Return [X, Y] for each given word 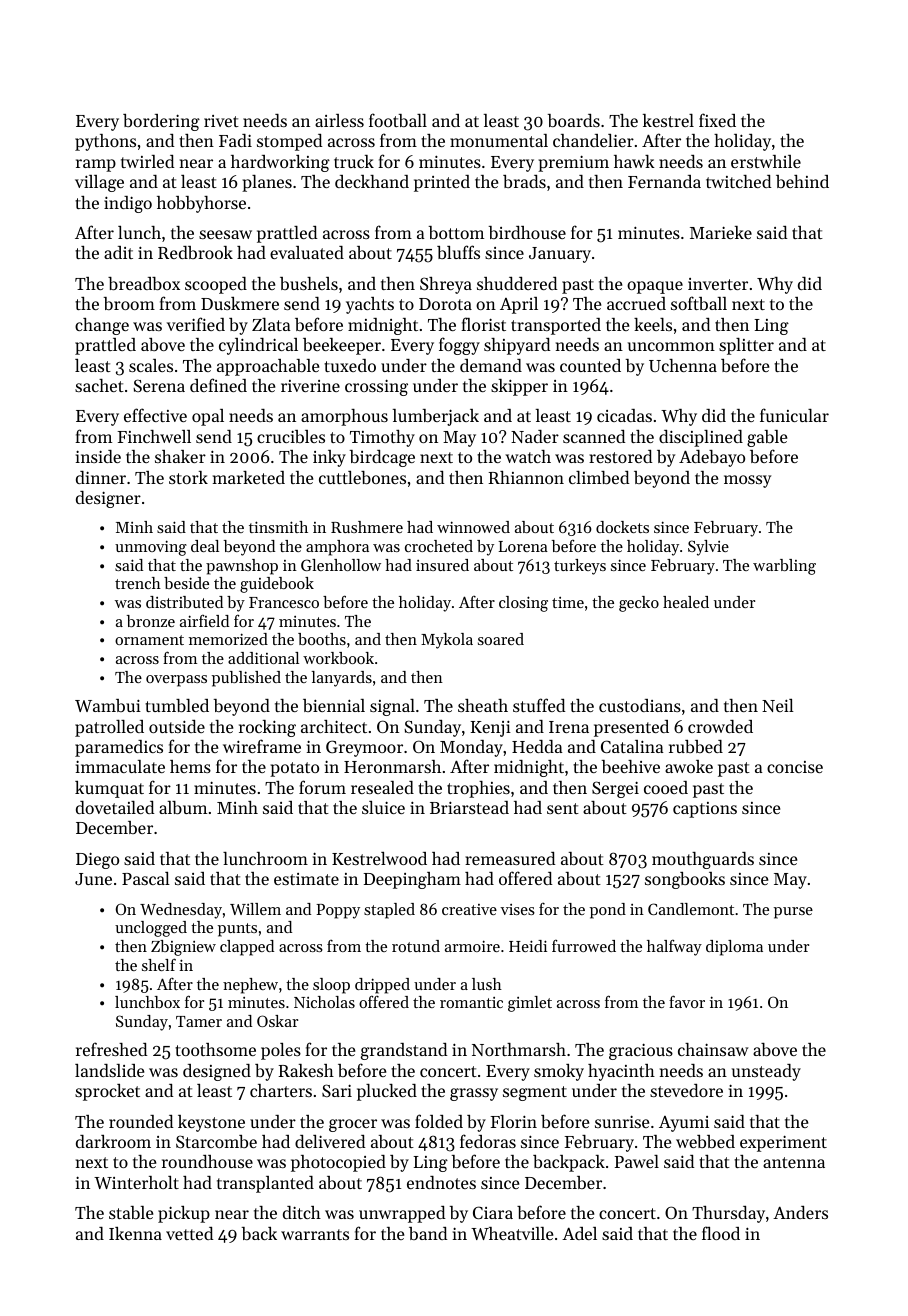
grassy [474, 1094]
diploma [734, 948]
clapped [247, 948]
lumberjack [436, 417]
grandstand [404, 1051]
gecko [639, 604]
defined [218, 385]
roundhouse [207, 1161]
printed [442, 183]
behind [802, 181]
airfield [204, 620]
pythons [105, 142]
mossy [747, 481]
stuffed [539, 705]
